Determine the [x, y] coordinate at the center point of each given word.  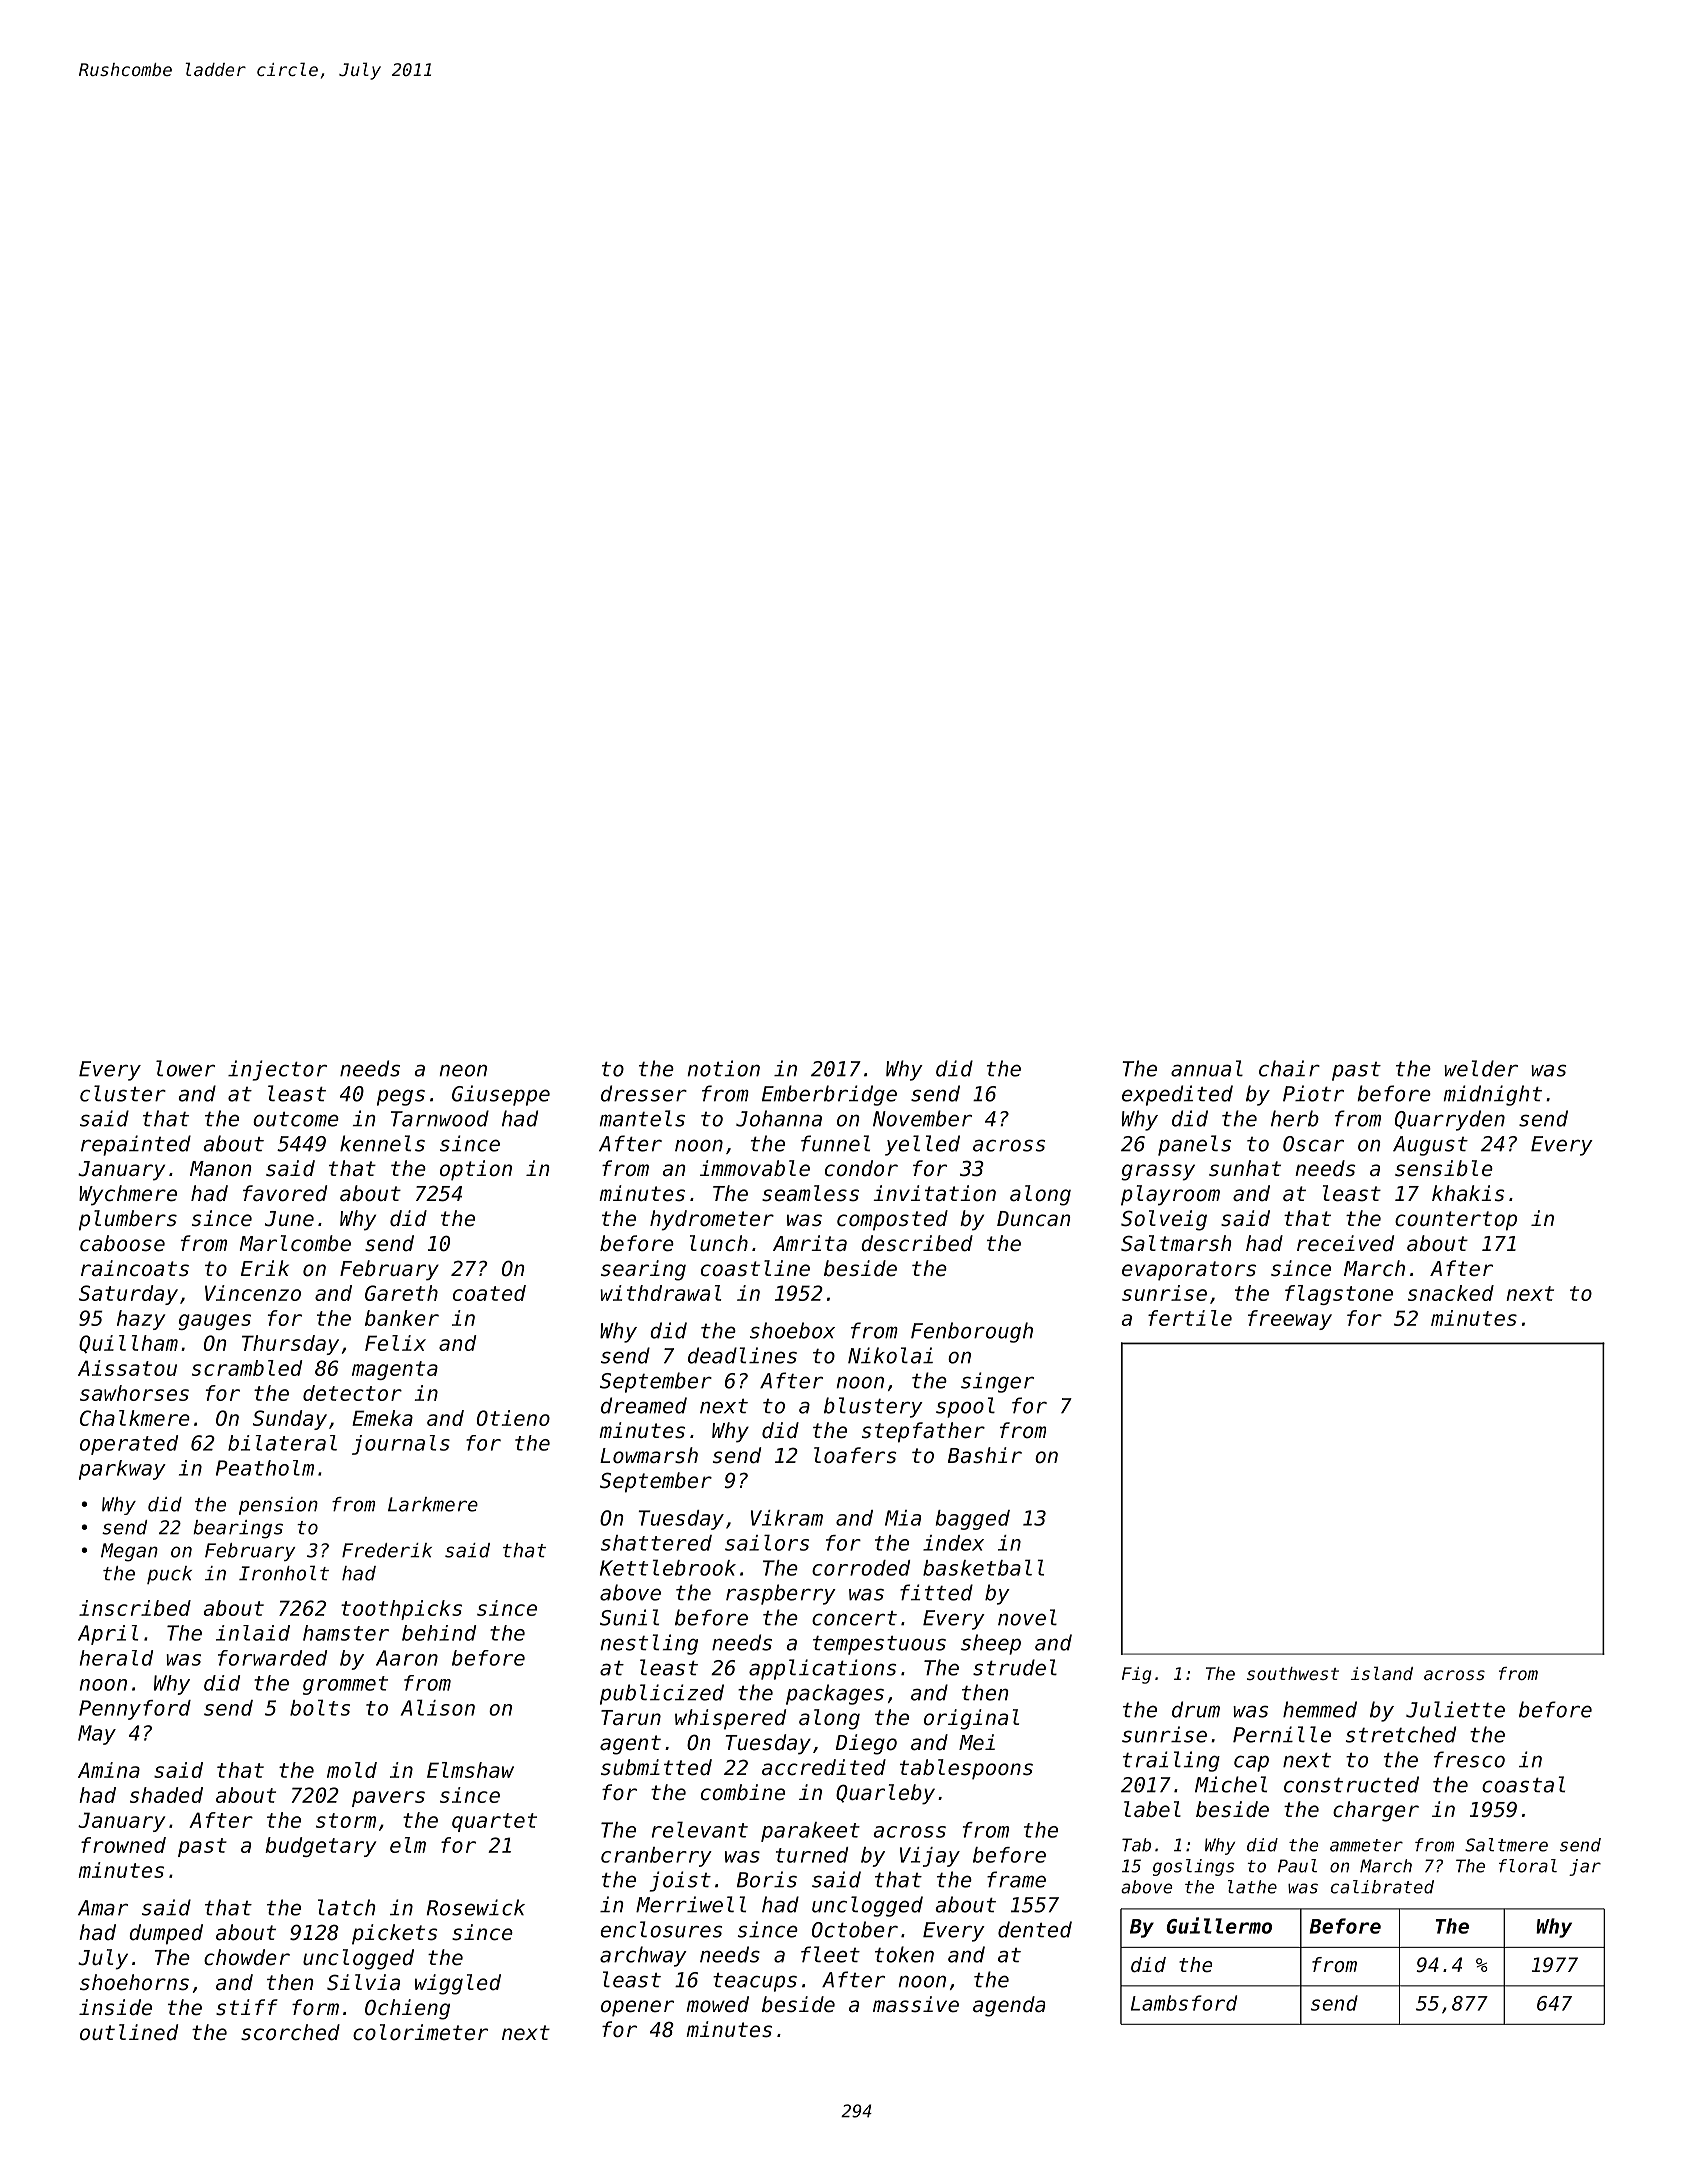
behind [439, 1633]
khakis [1468, 1193]
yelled [922, 1145]
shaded [166, 1795]
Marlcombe [295, 1243]
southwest [1293, 1673]
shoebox [792, 1330]
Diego [866, 1744]
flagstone [1339, 1295]
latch [347, 1907]
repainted [136, 1145]
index [953, 1543]
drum [1196, 1709]
